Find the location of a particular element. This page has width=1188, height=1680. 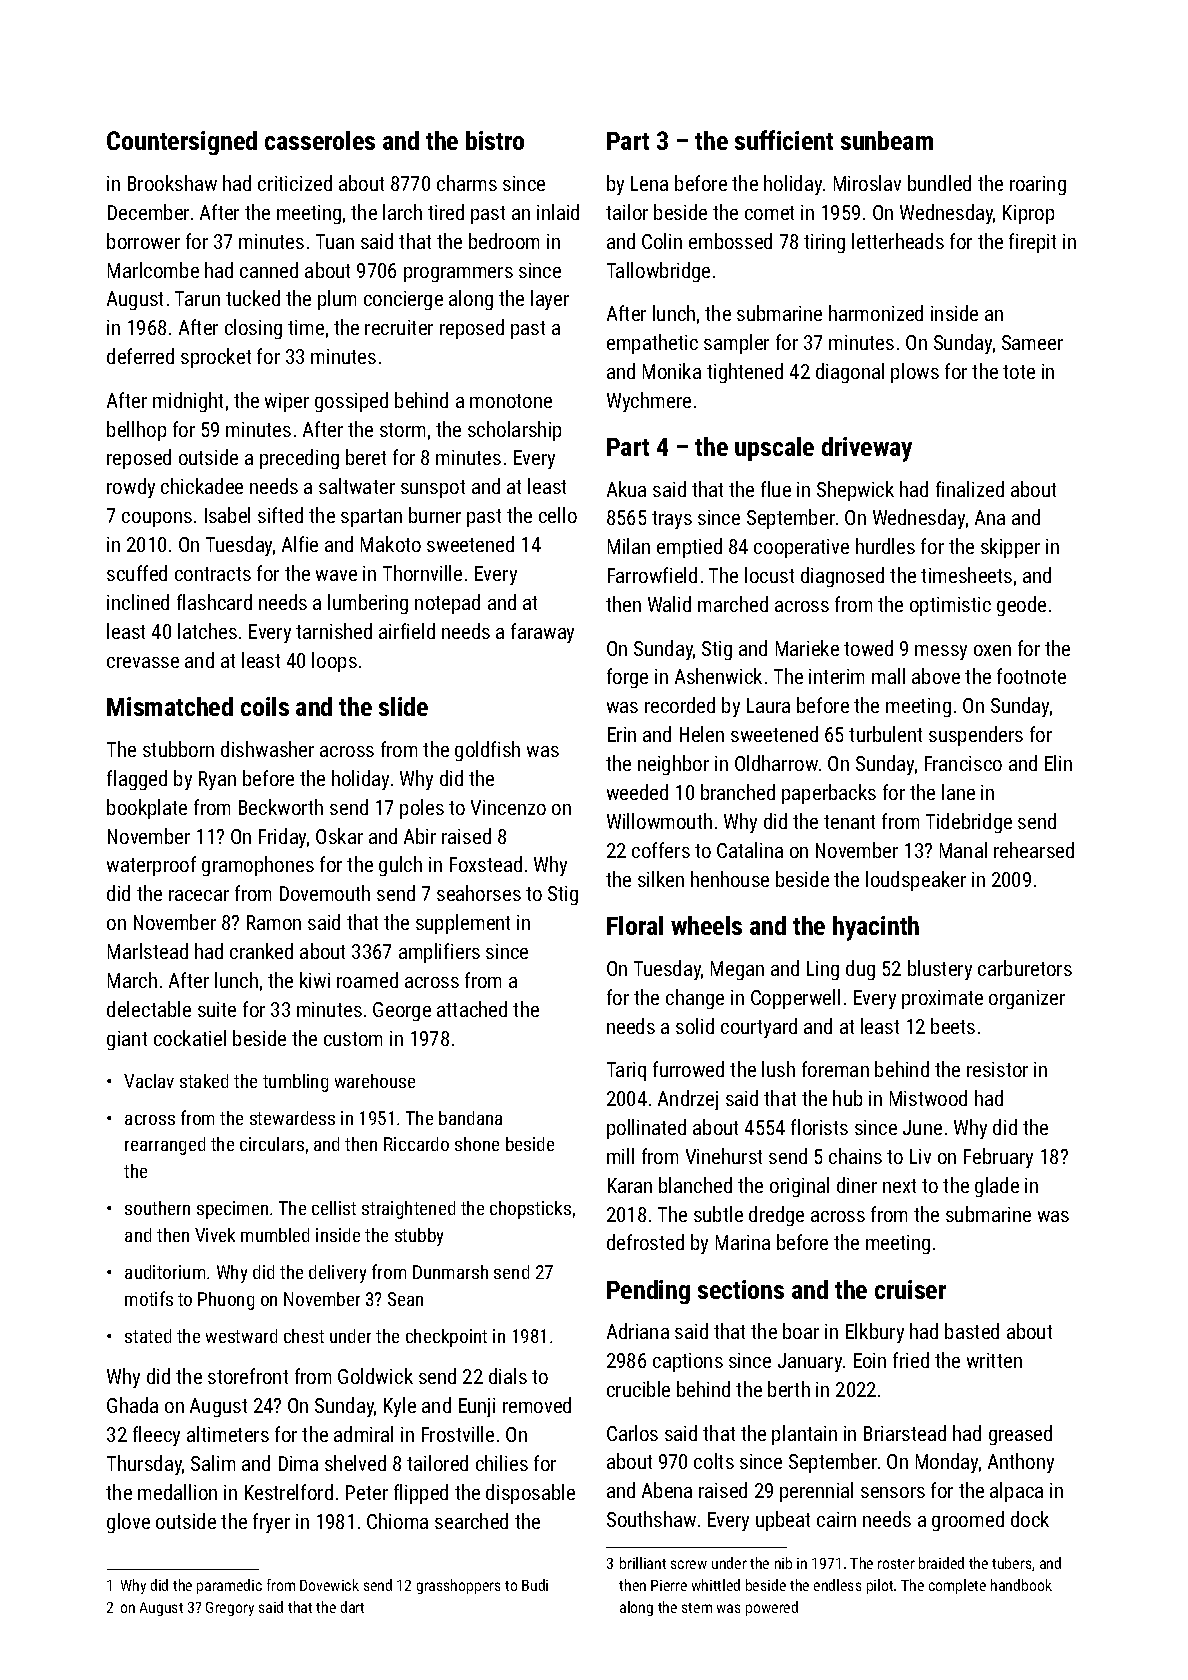

Dima is located at coordinates (298, 1463).
